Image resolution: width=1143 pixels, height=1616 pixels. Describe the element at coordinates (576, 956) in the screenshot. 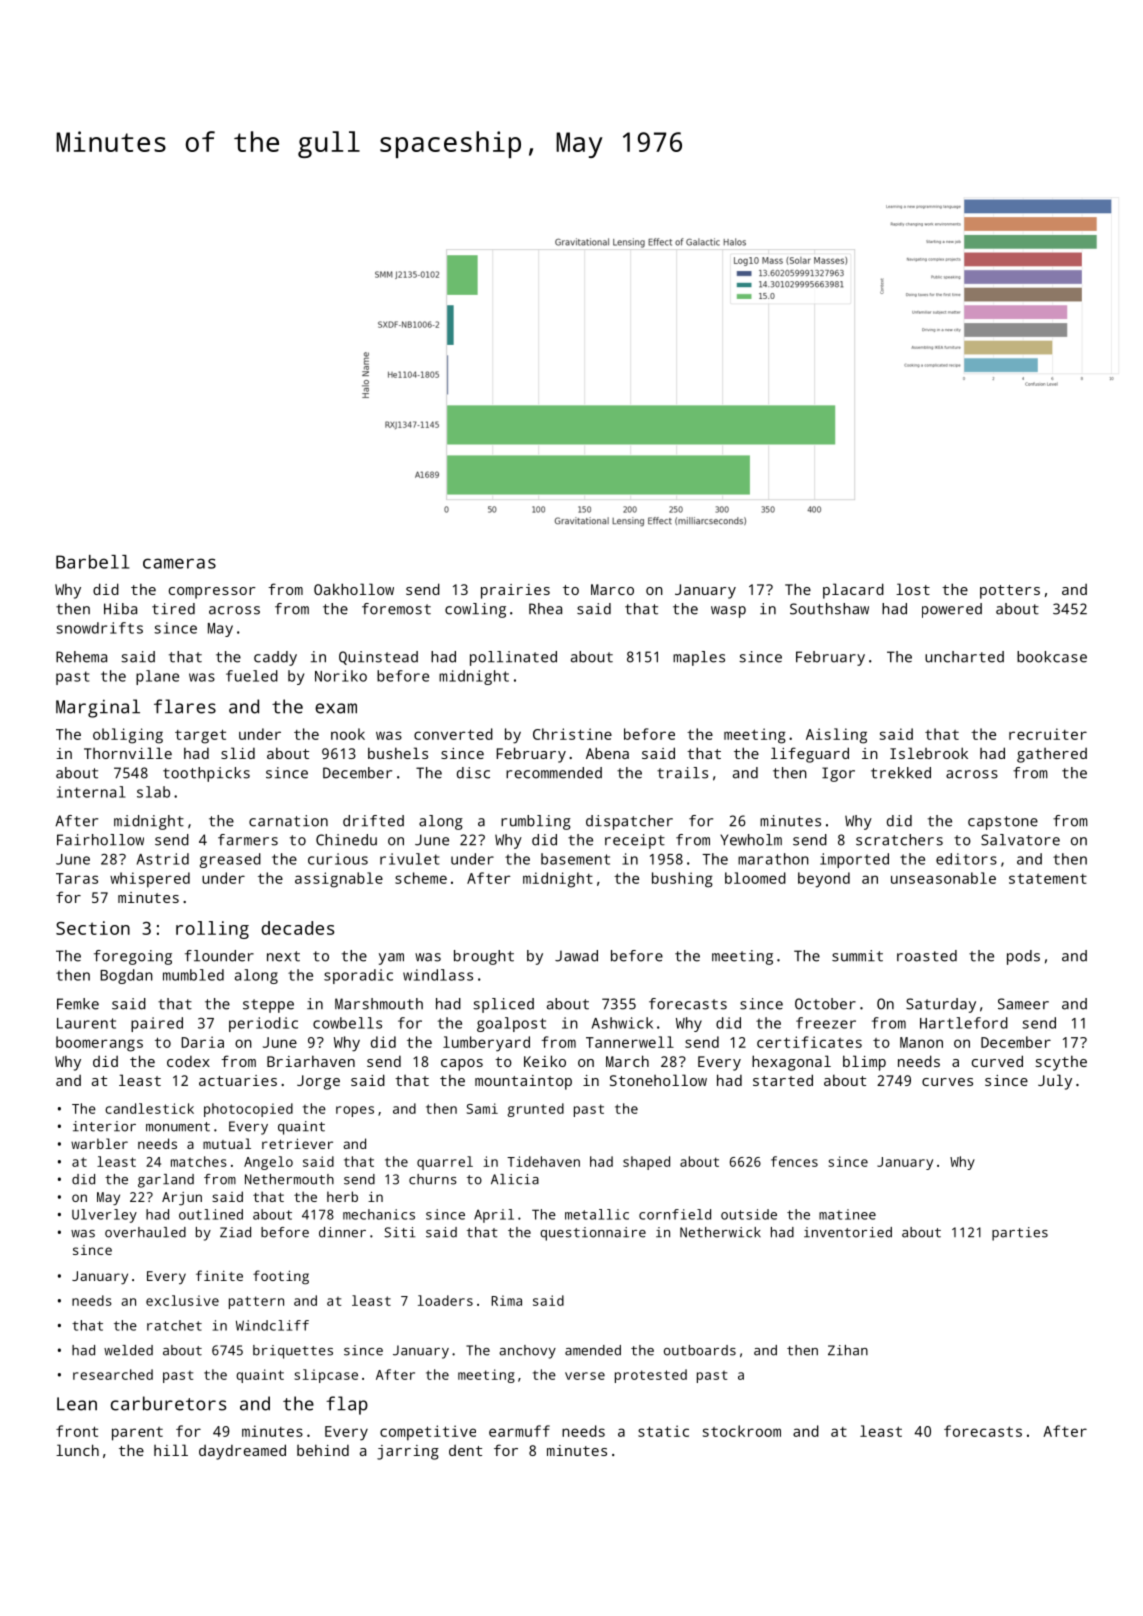

I see `Jawad` at that location.
